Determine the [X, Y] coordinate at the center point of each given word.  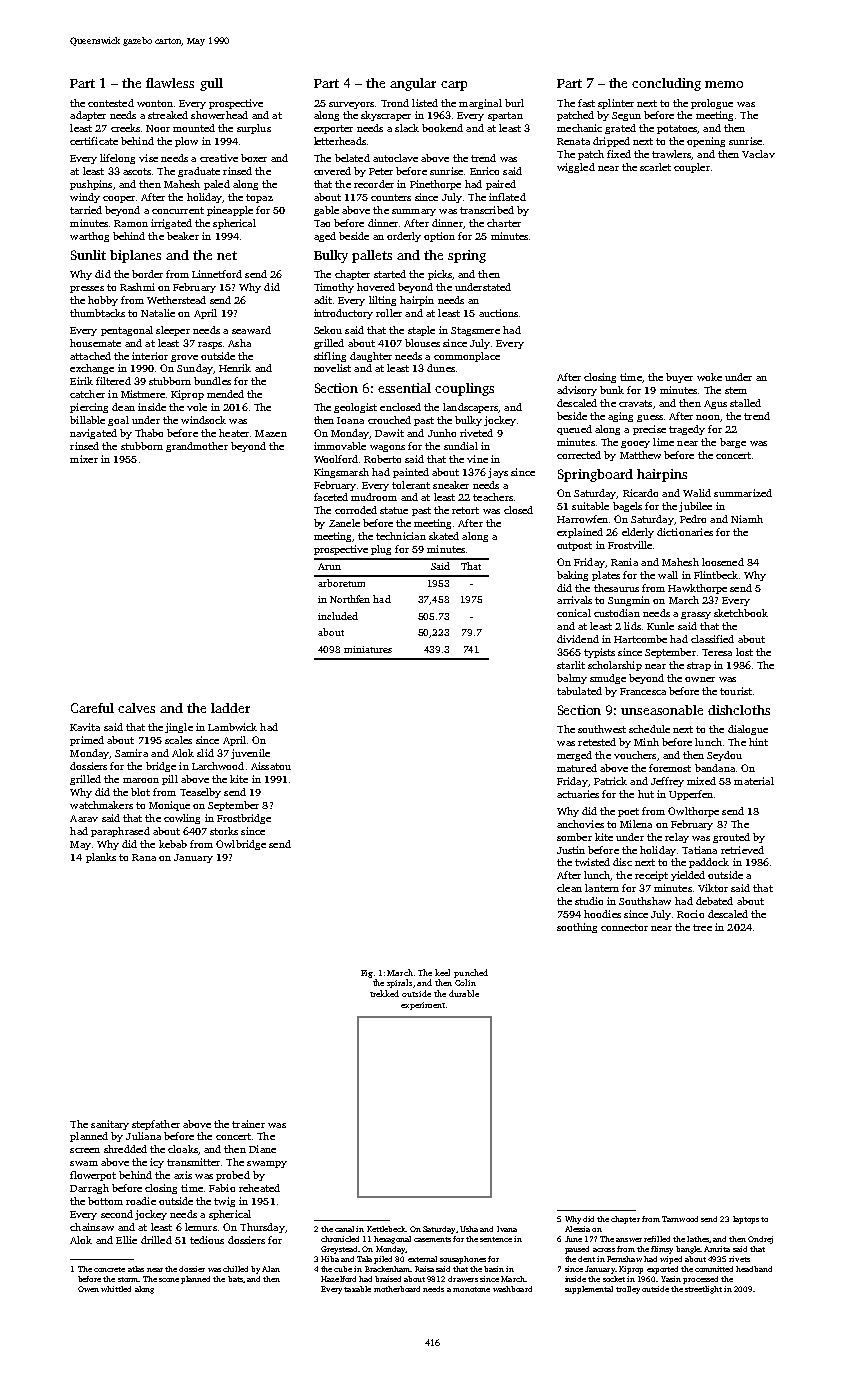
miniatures [368, 649]
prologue [712, 104]
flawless [170, 83]
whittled [116, 1289]
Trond [395, 103]
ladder [230, 708]
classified [712, 639]
